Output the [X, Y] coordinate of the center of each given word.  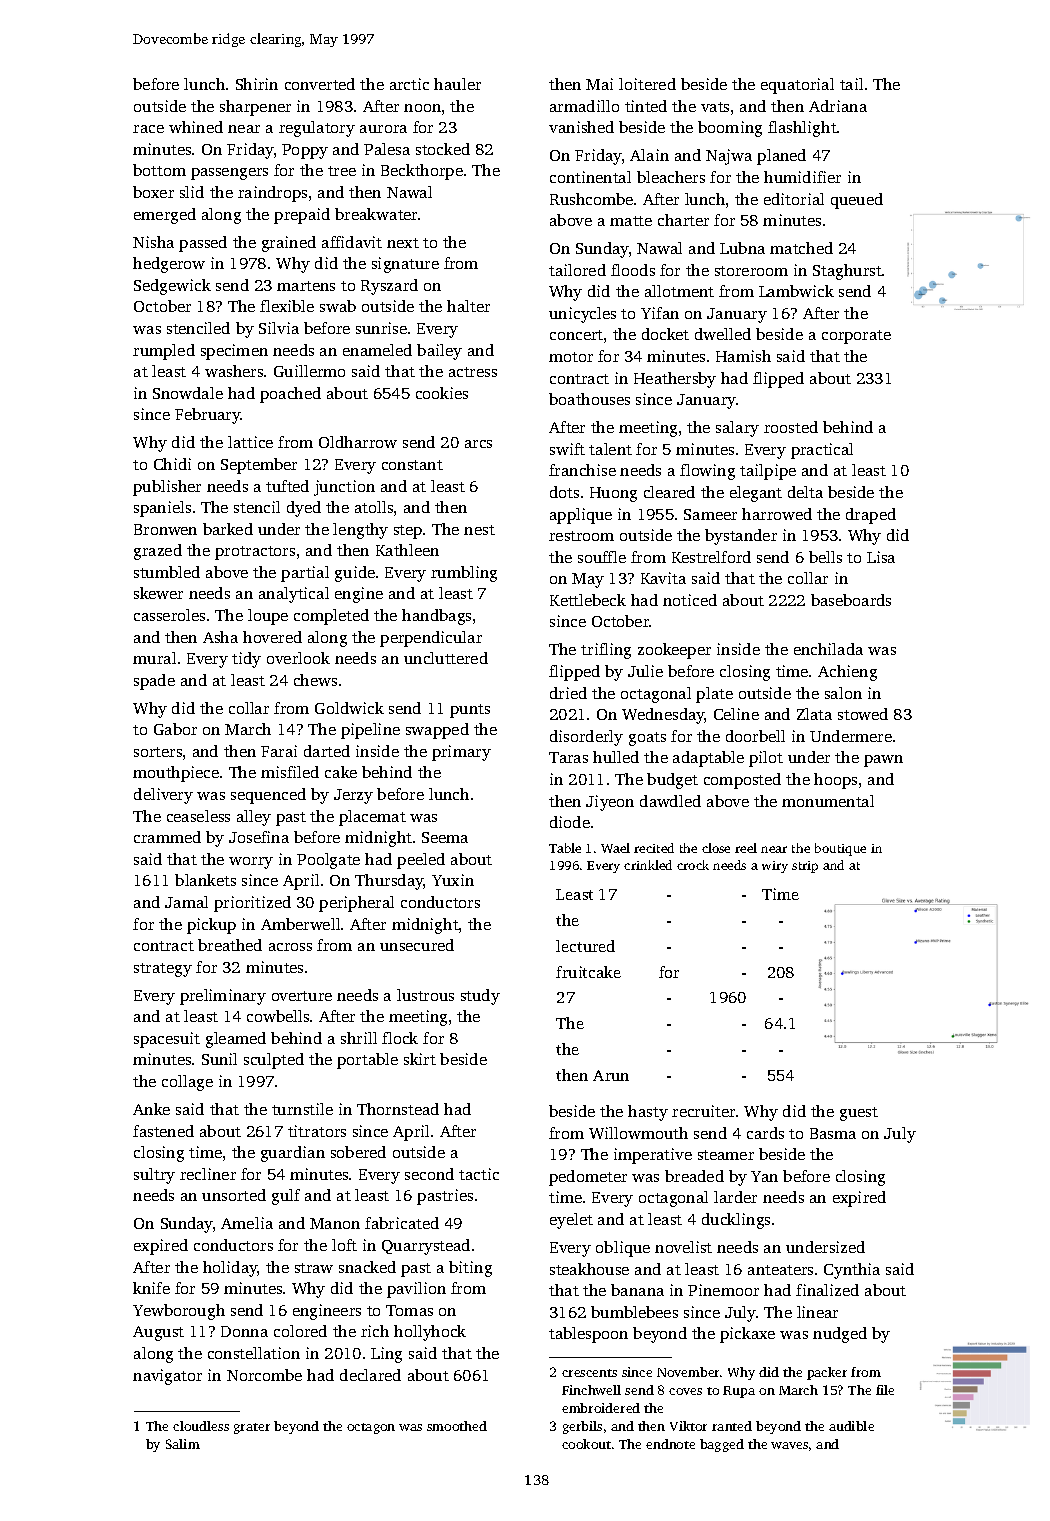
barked [228, 529]
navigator [167, 1377]
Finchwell [591, 1390]
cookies [442, 393]
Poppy [305, 151]
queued [857, 201]
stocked [443, 149]
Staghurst [847, 272]
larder [735, 1197]
